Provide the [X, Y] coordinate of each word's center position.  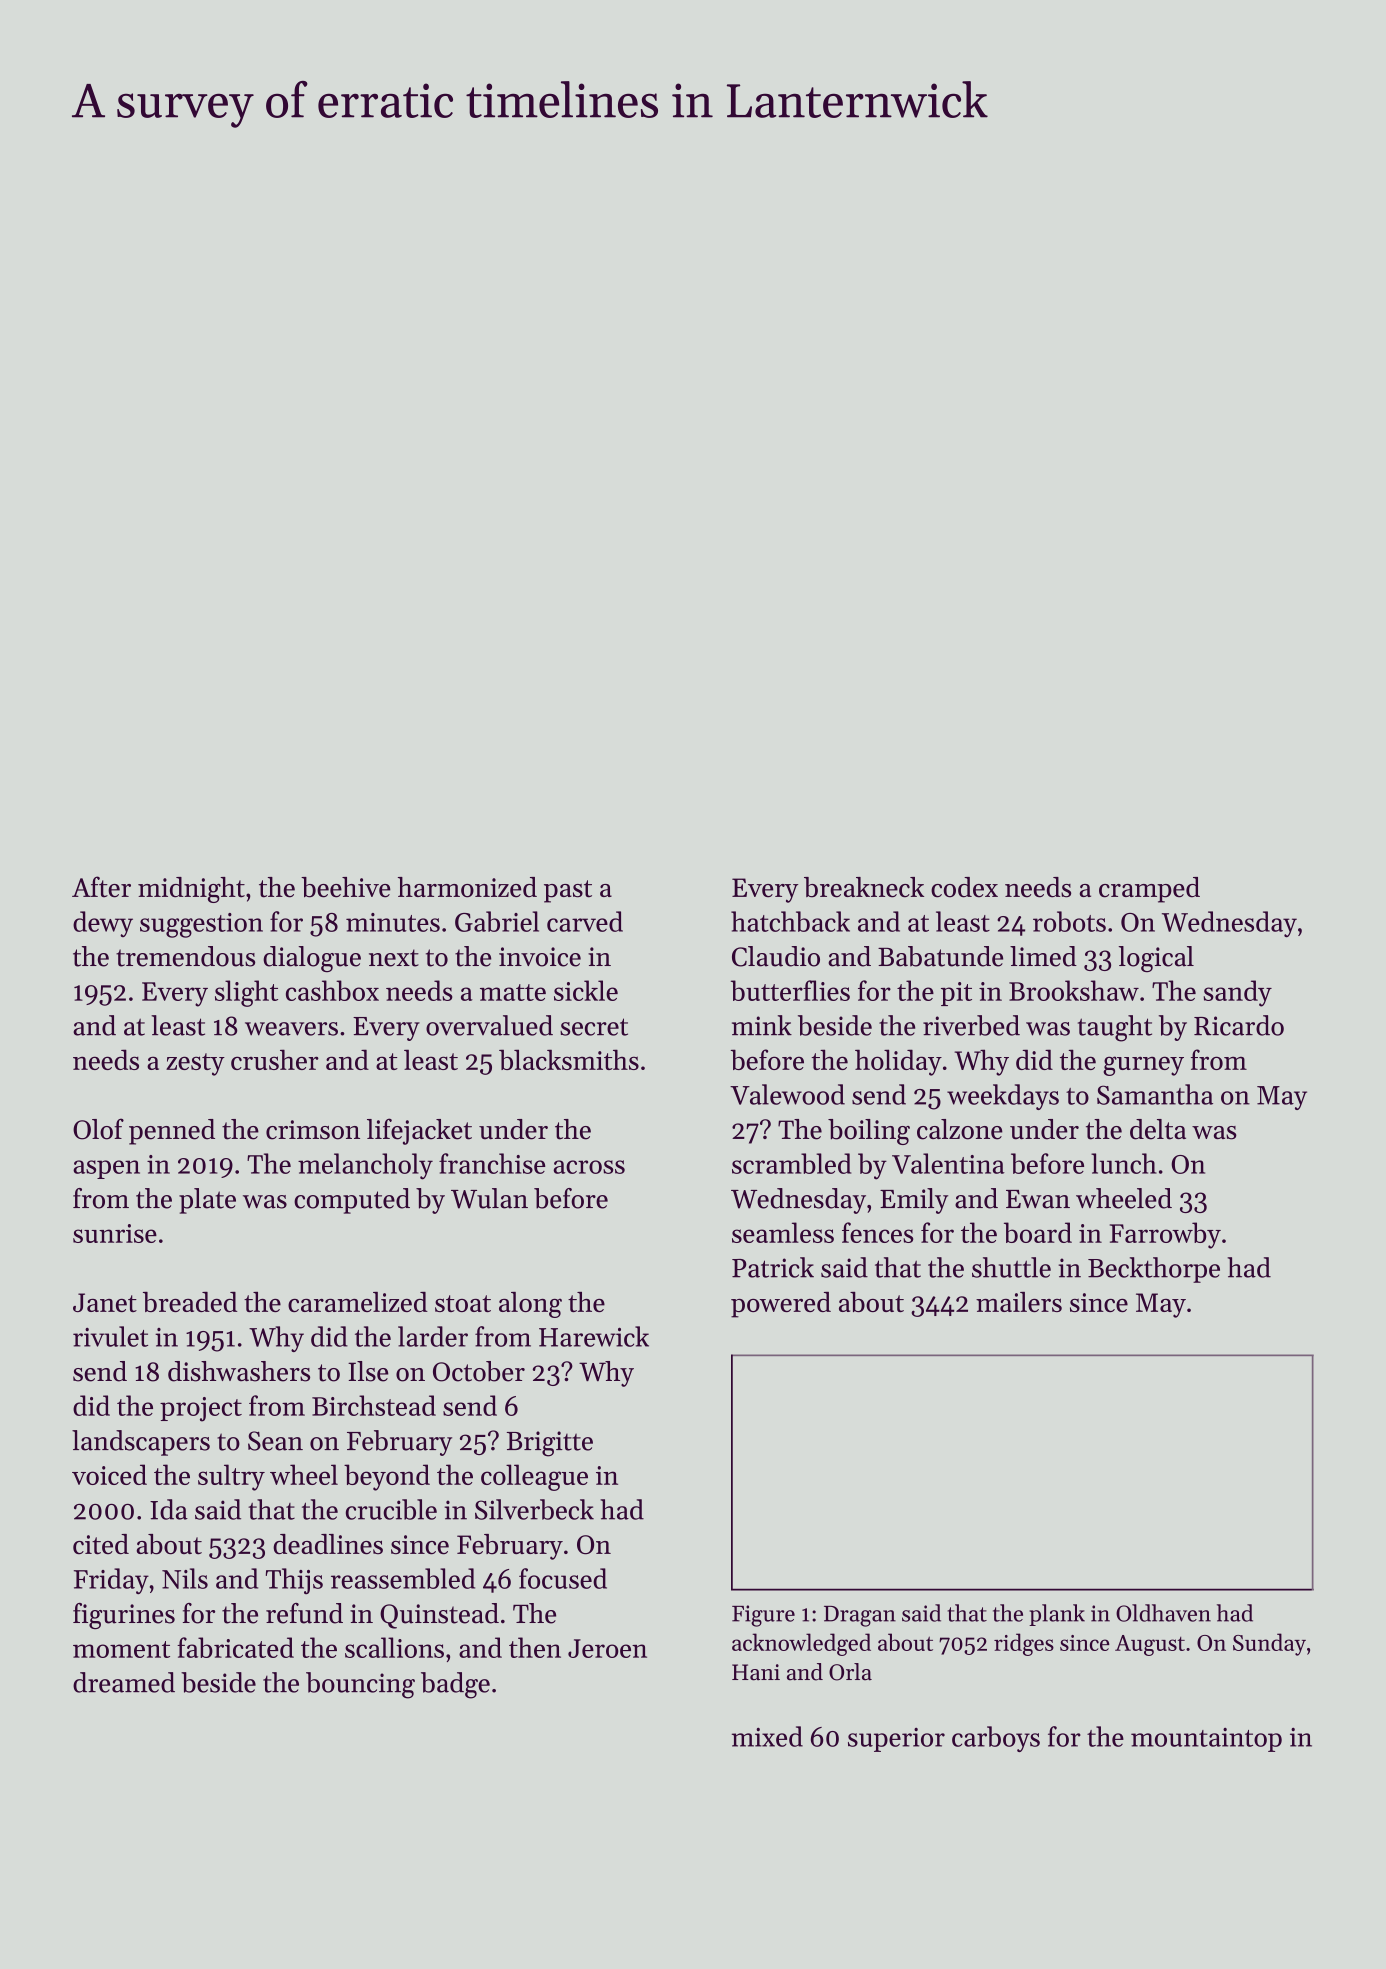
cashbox [332, 990]
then [535, 1647]
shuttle [1011, 1267]
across [589, 1167]
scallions [394, 1647]
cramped [1149, 890]
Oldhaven [1163, 1613]
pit [956, 994]
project [201, 1409]
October [479, 1371]
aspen [106, 1169]
